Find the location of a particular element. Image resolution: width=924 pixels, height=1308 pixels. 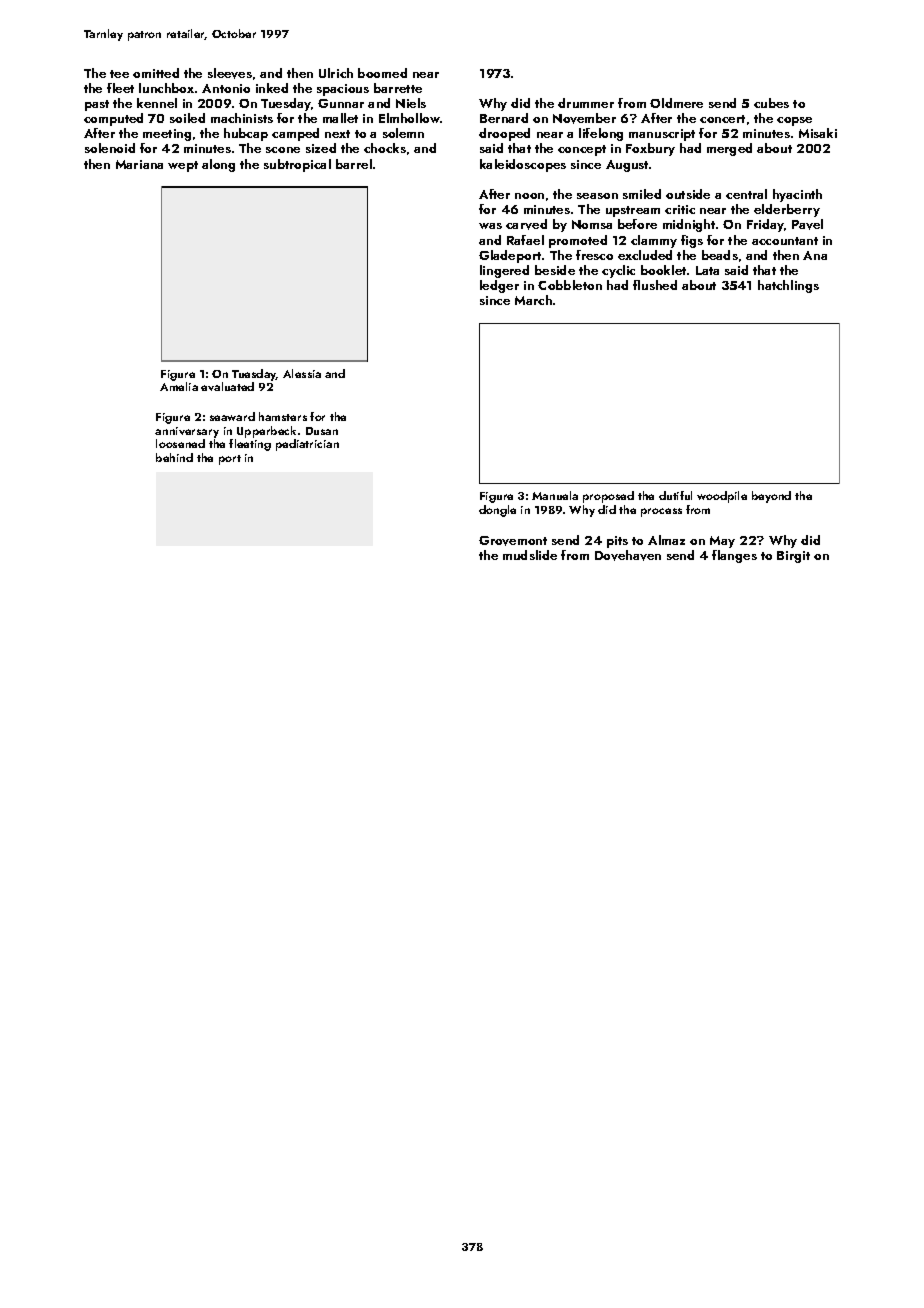

Oldmere is located at coordinates (676, 103).
